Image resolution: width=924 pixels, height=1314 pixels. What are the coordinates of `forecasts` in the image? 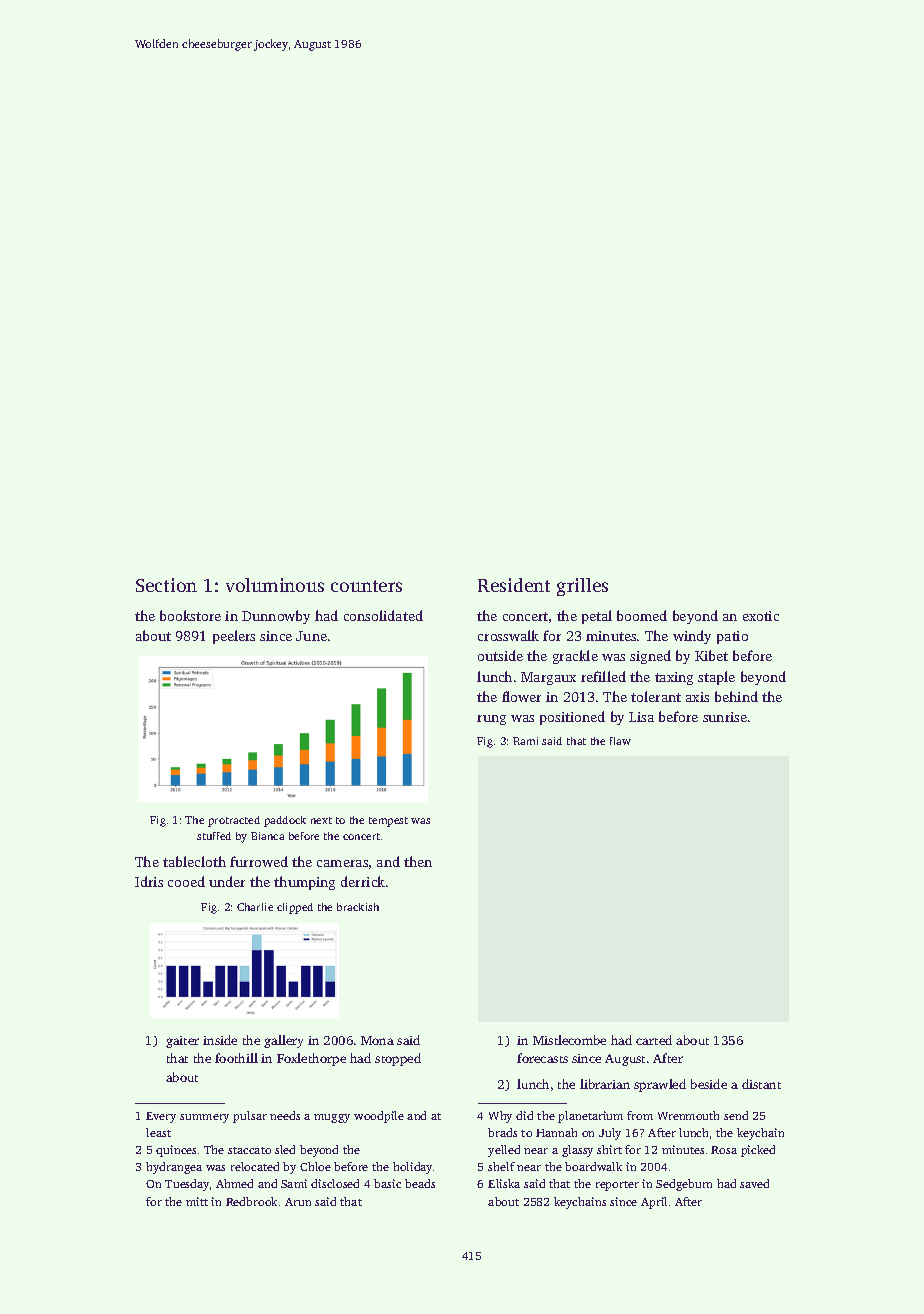 It's located at (542, 1058).
